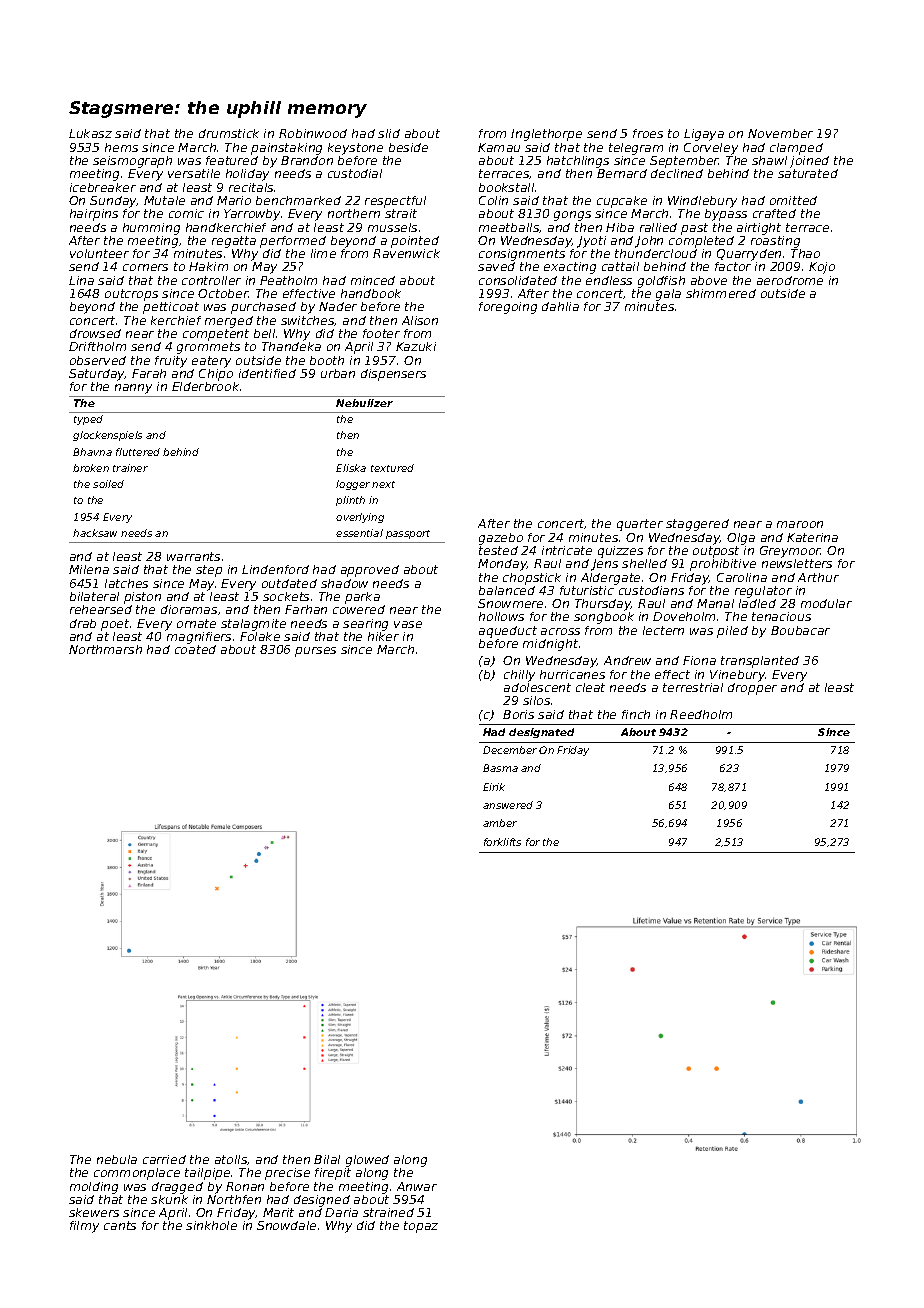 The width and height of the screenshot is (924, 1308). What do you see at coordinates (502, 842) in the screenshot?
I see `forklifts` at bounding box center [502, 842].
